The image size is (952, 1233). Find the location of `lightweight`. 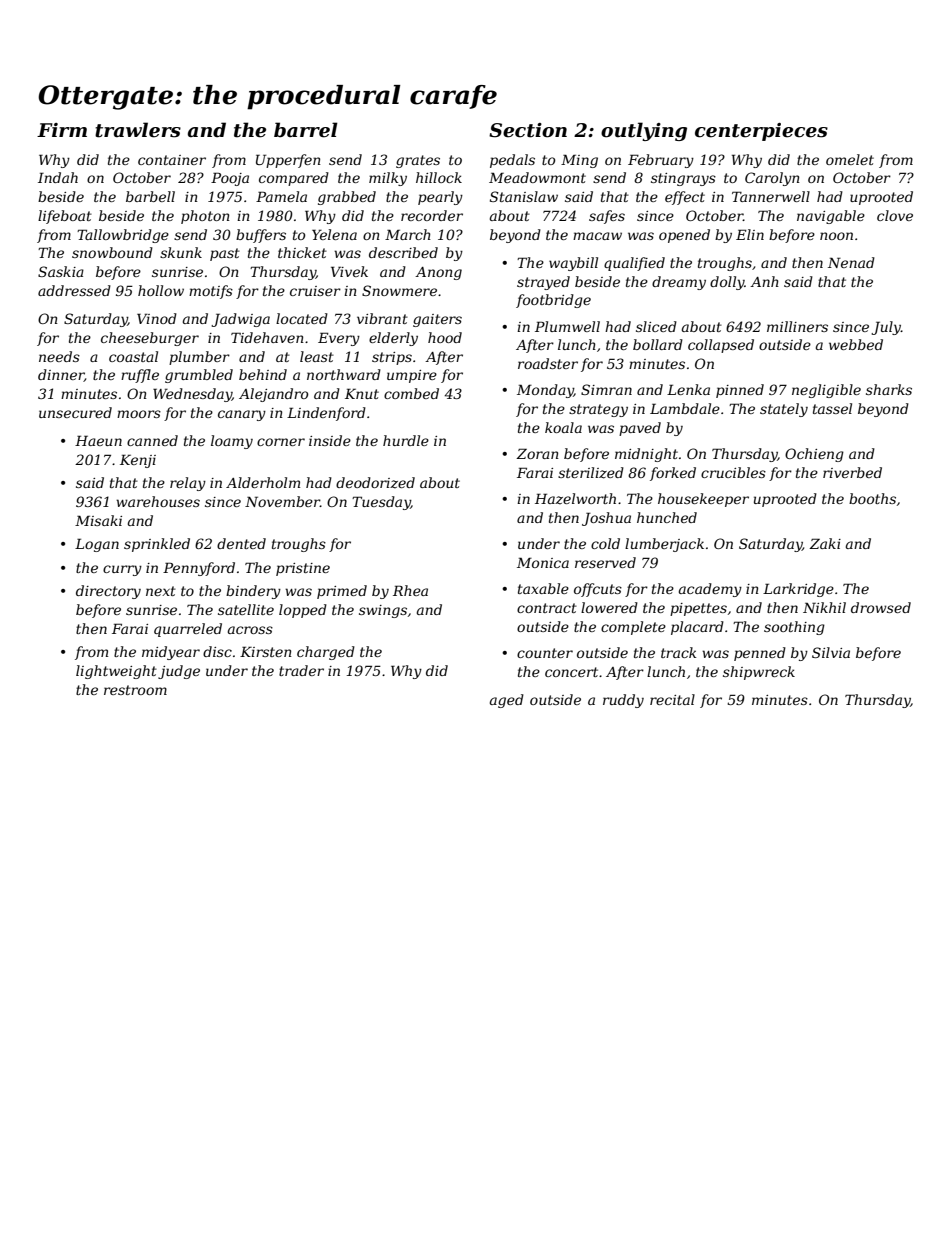

lightweight is located at coordinates (116, 672).
